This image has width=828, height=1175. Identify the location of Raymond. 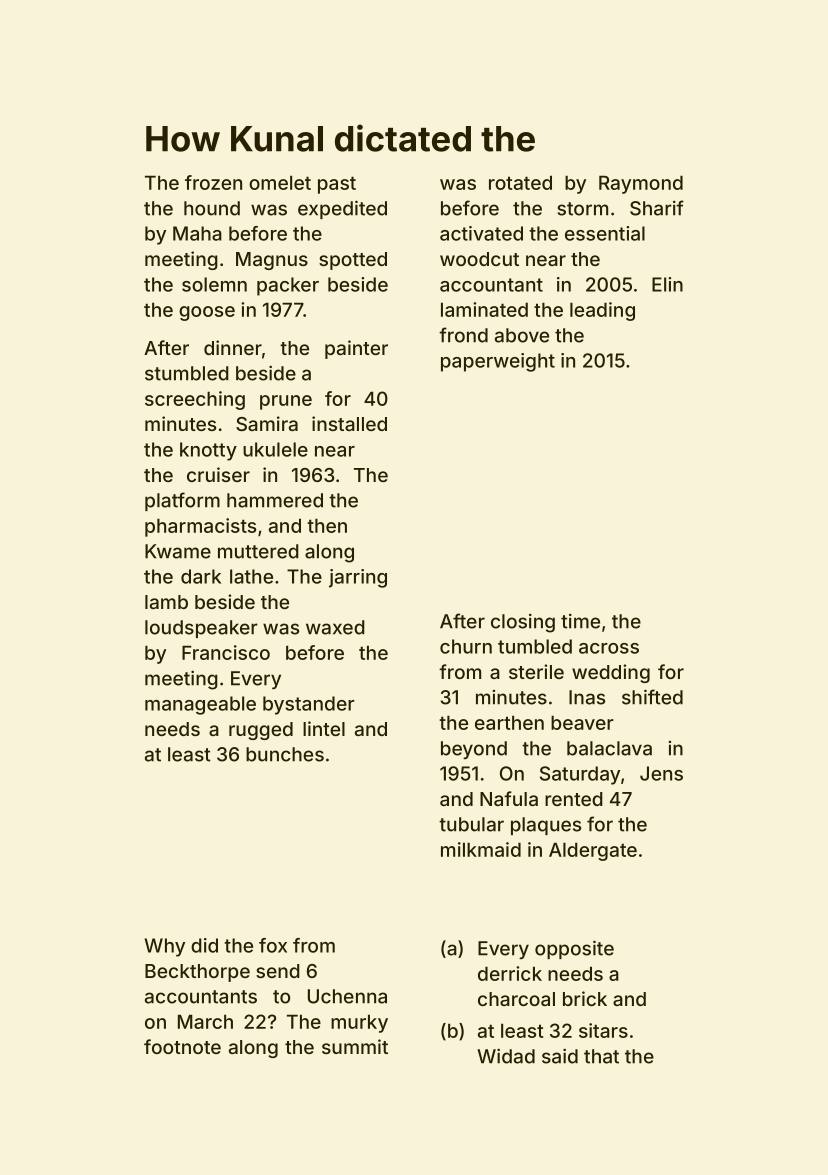
(641, 185).
